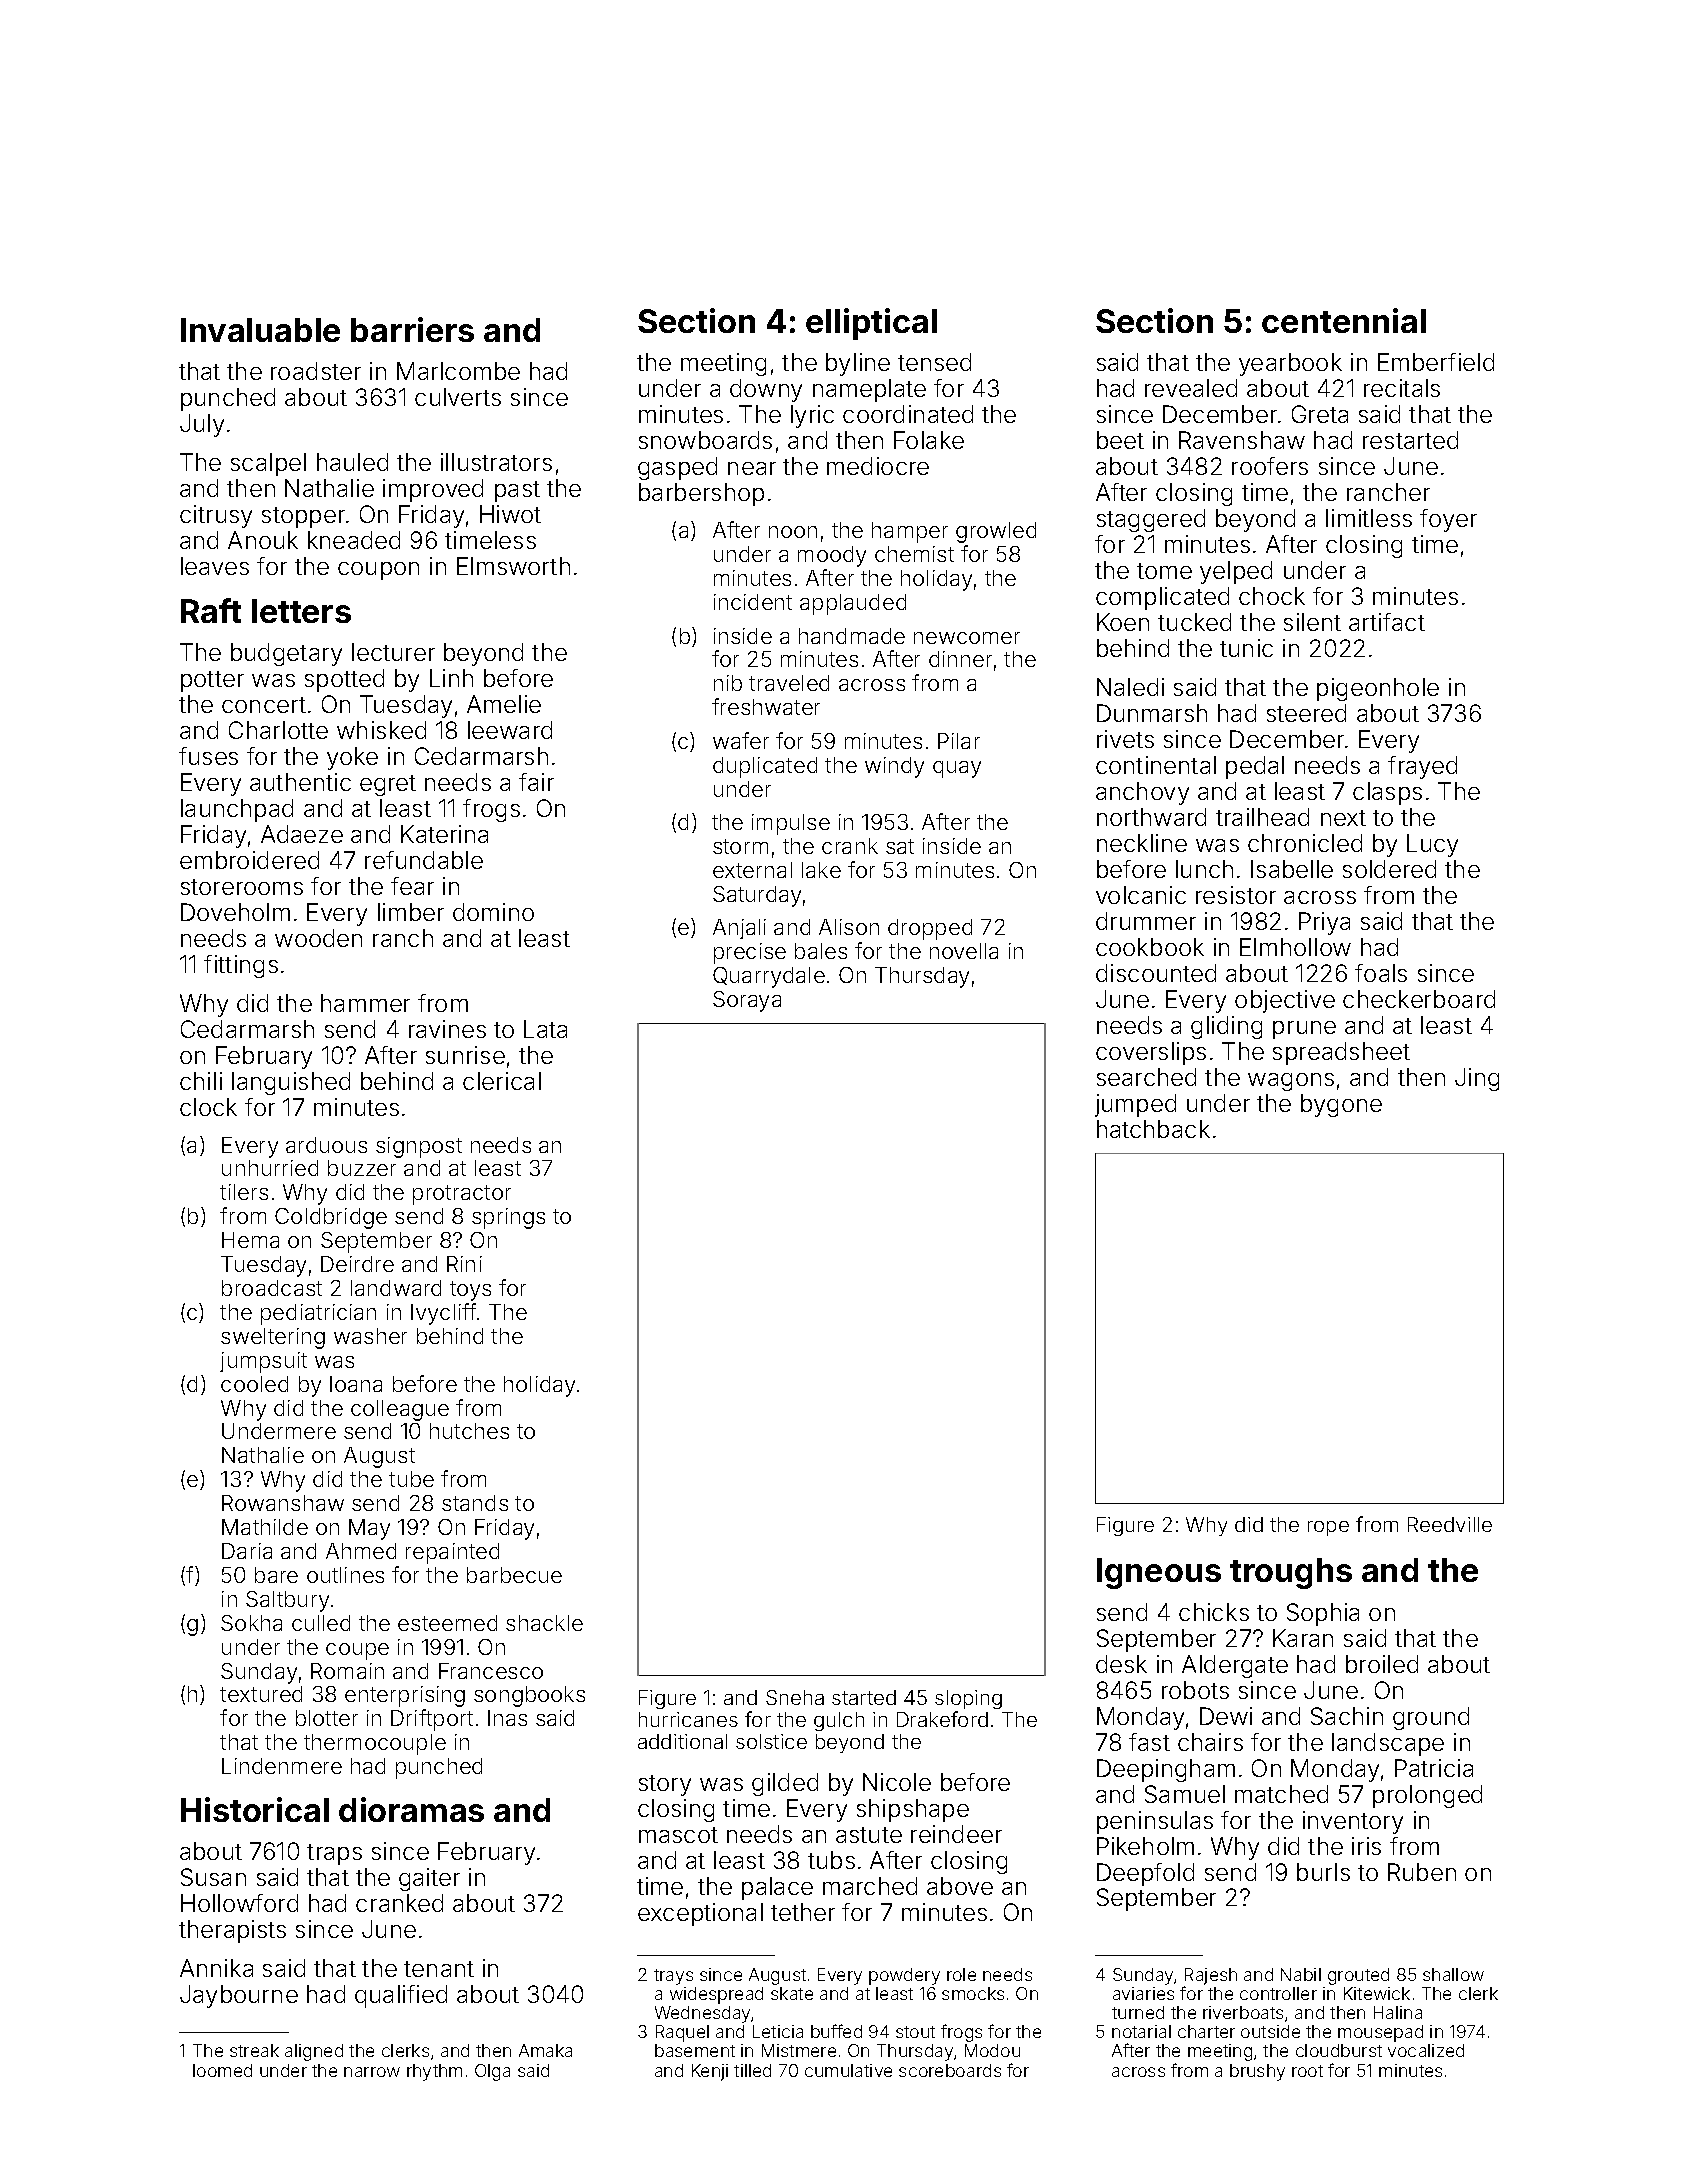 The height and width of the page is (2178, 1683). Describe the element at coordinates (766, 706) in the page. I see `freshwater` at that location.
